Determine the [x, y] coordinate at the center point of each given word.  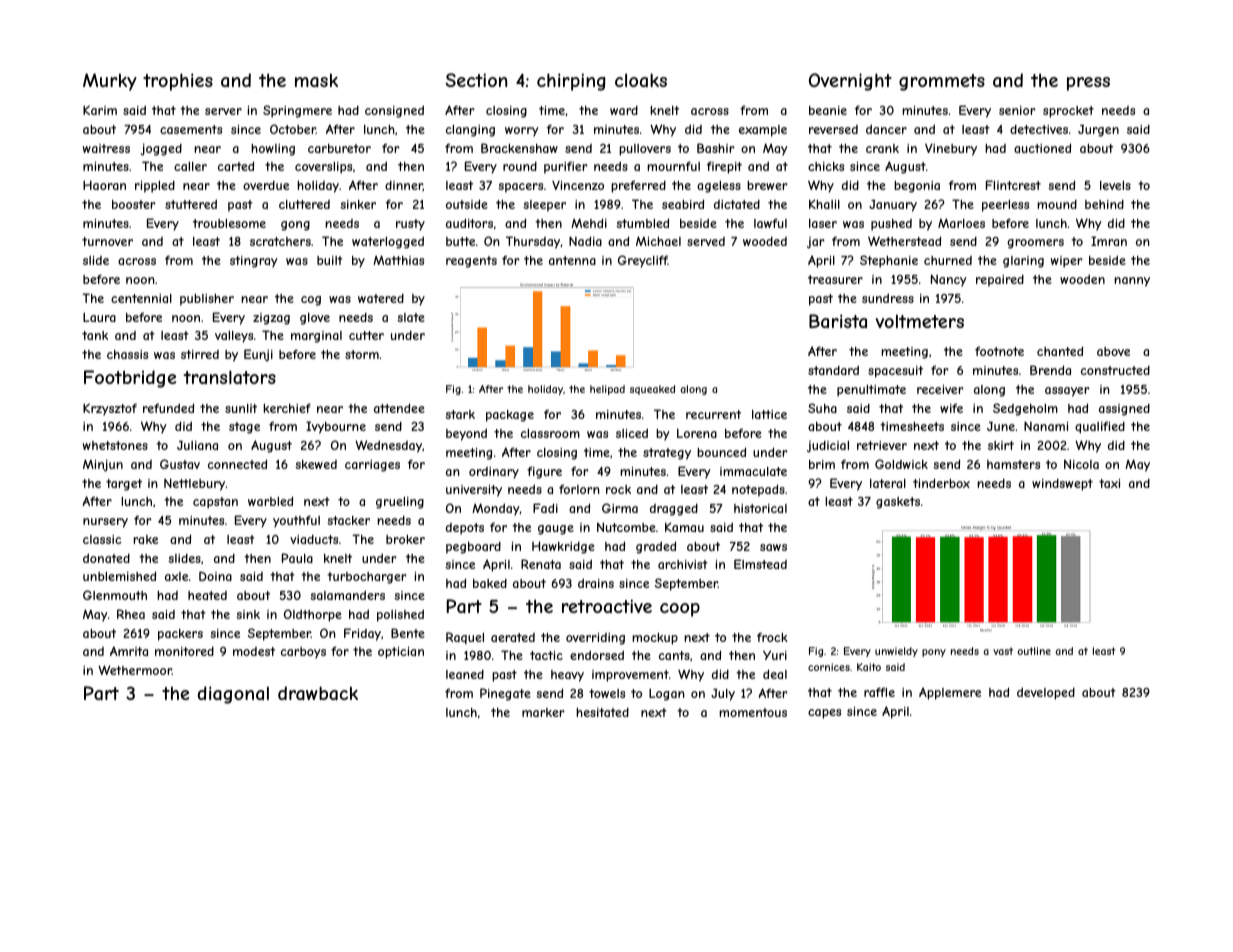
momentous [753, 712]
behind [1104, 204]
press [1088, 84]
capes [824, 714]
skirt [1001, 445]
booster [134, 204]
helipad [607, 390]
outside [467, 204]
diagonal [233, 695]
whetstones [115, 445]
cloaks [641, 80]
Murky [110, 82]
